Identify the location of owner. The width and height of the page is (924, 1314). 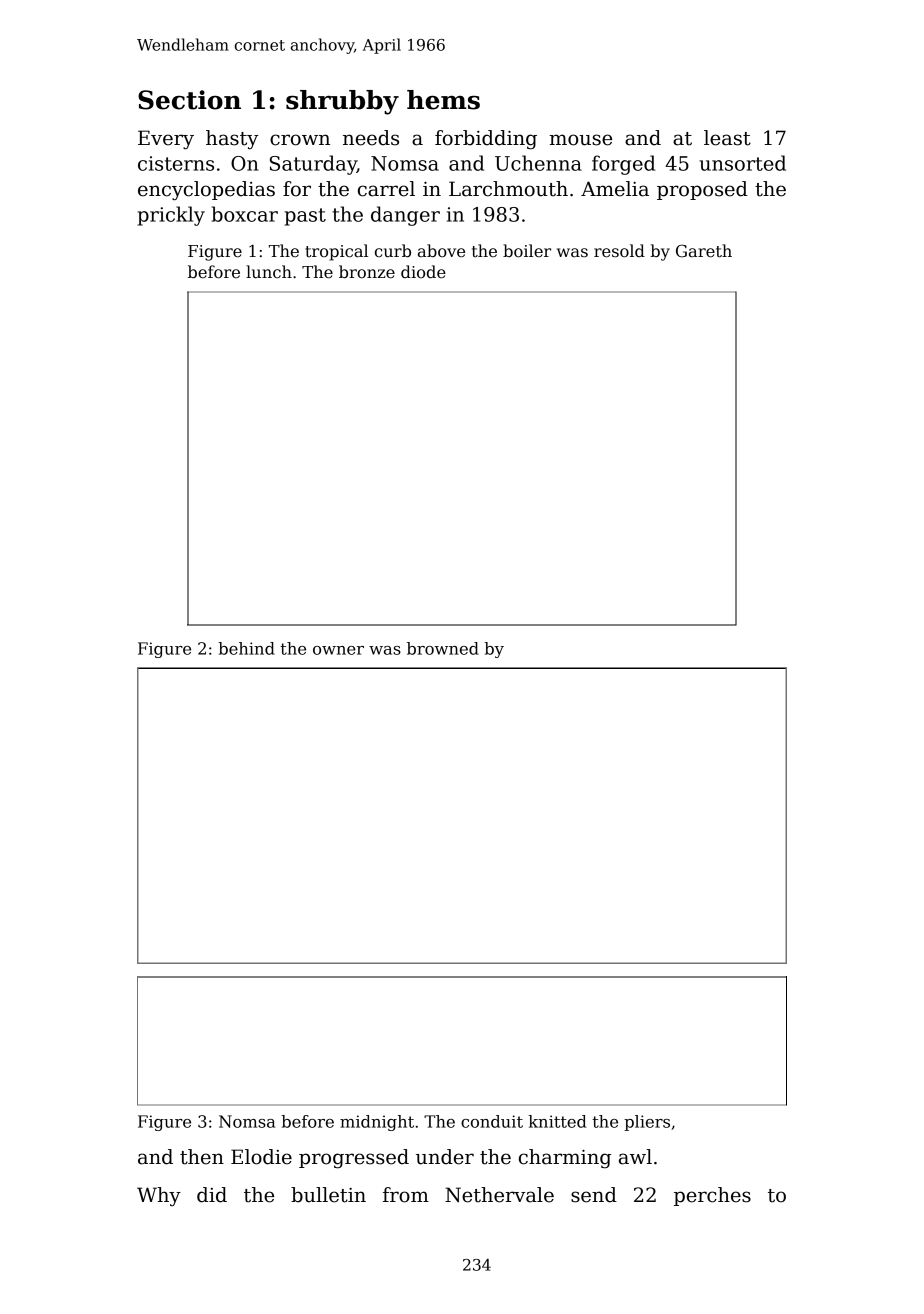
(338, 650).
